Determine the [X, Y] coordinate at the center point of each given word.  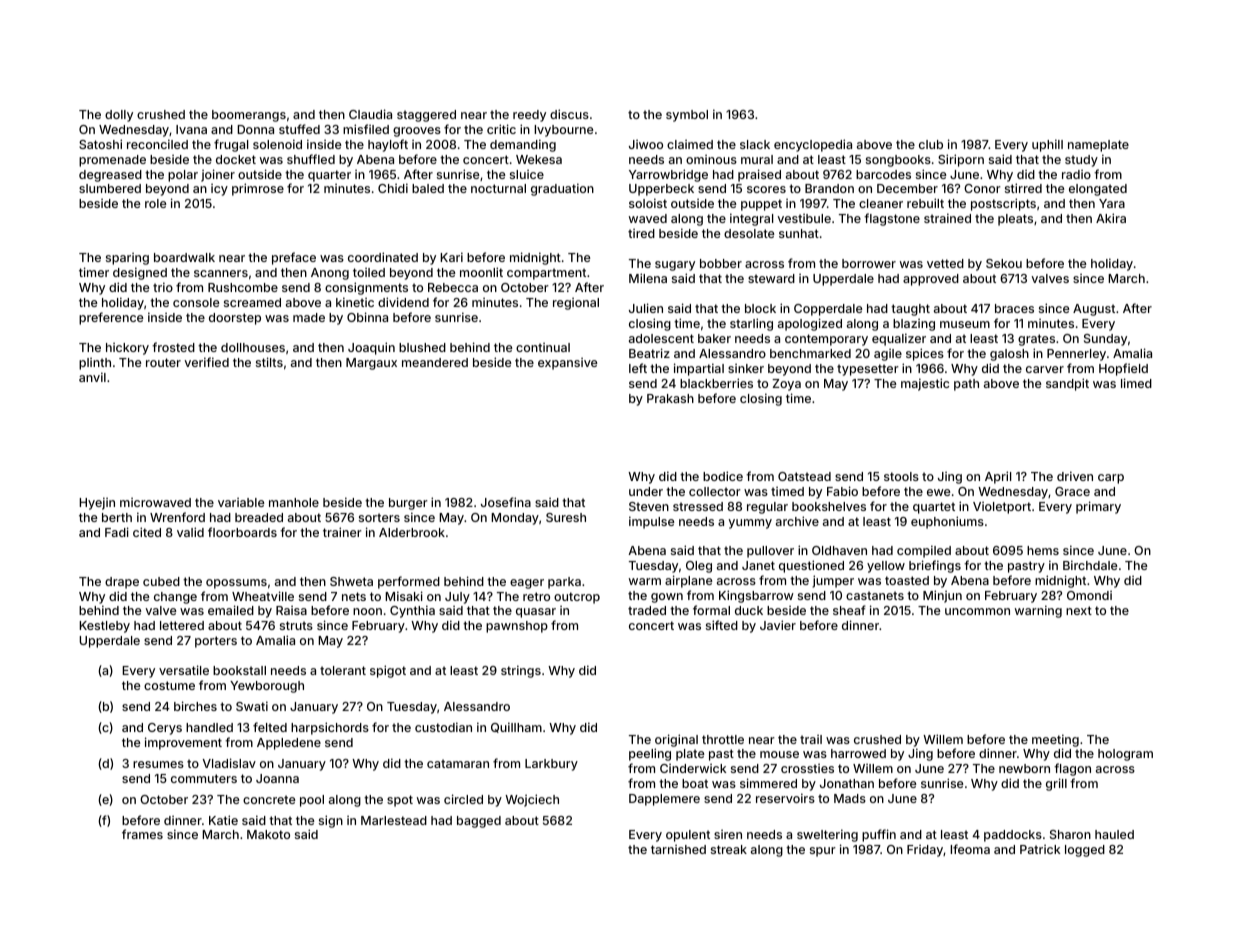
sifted [722, 625]
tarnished [678, 849]
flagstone [892, 219]
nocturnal [498, 188]
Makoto [268, 834]
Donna [255, 129]
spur [823, 852]
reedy [529, 116]
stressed [698, 506]
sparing [127, 259]
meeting [1055, 740]
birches [195, 706]
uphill [1047, 145]
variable [241, 502]
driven [1075, 476]
